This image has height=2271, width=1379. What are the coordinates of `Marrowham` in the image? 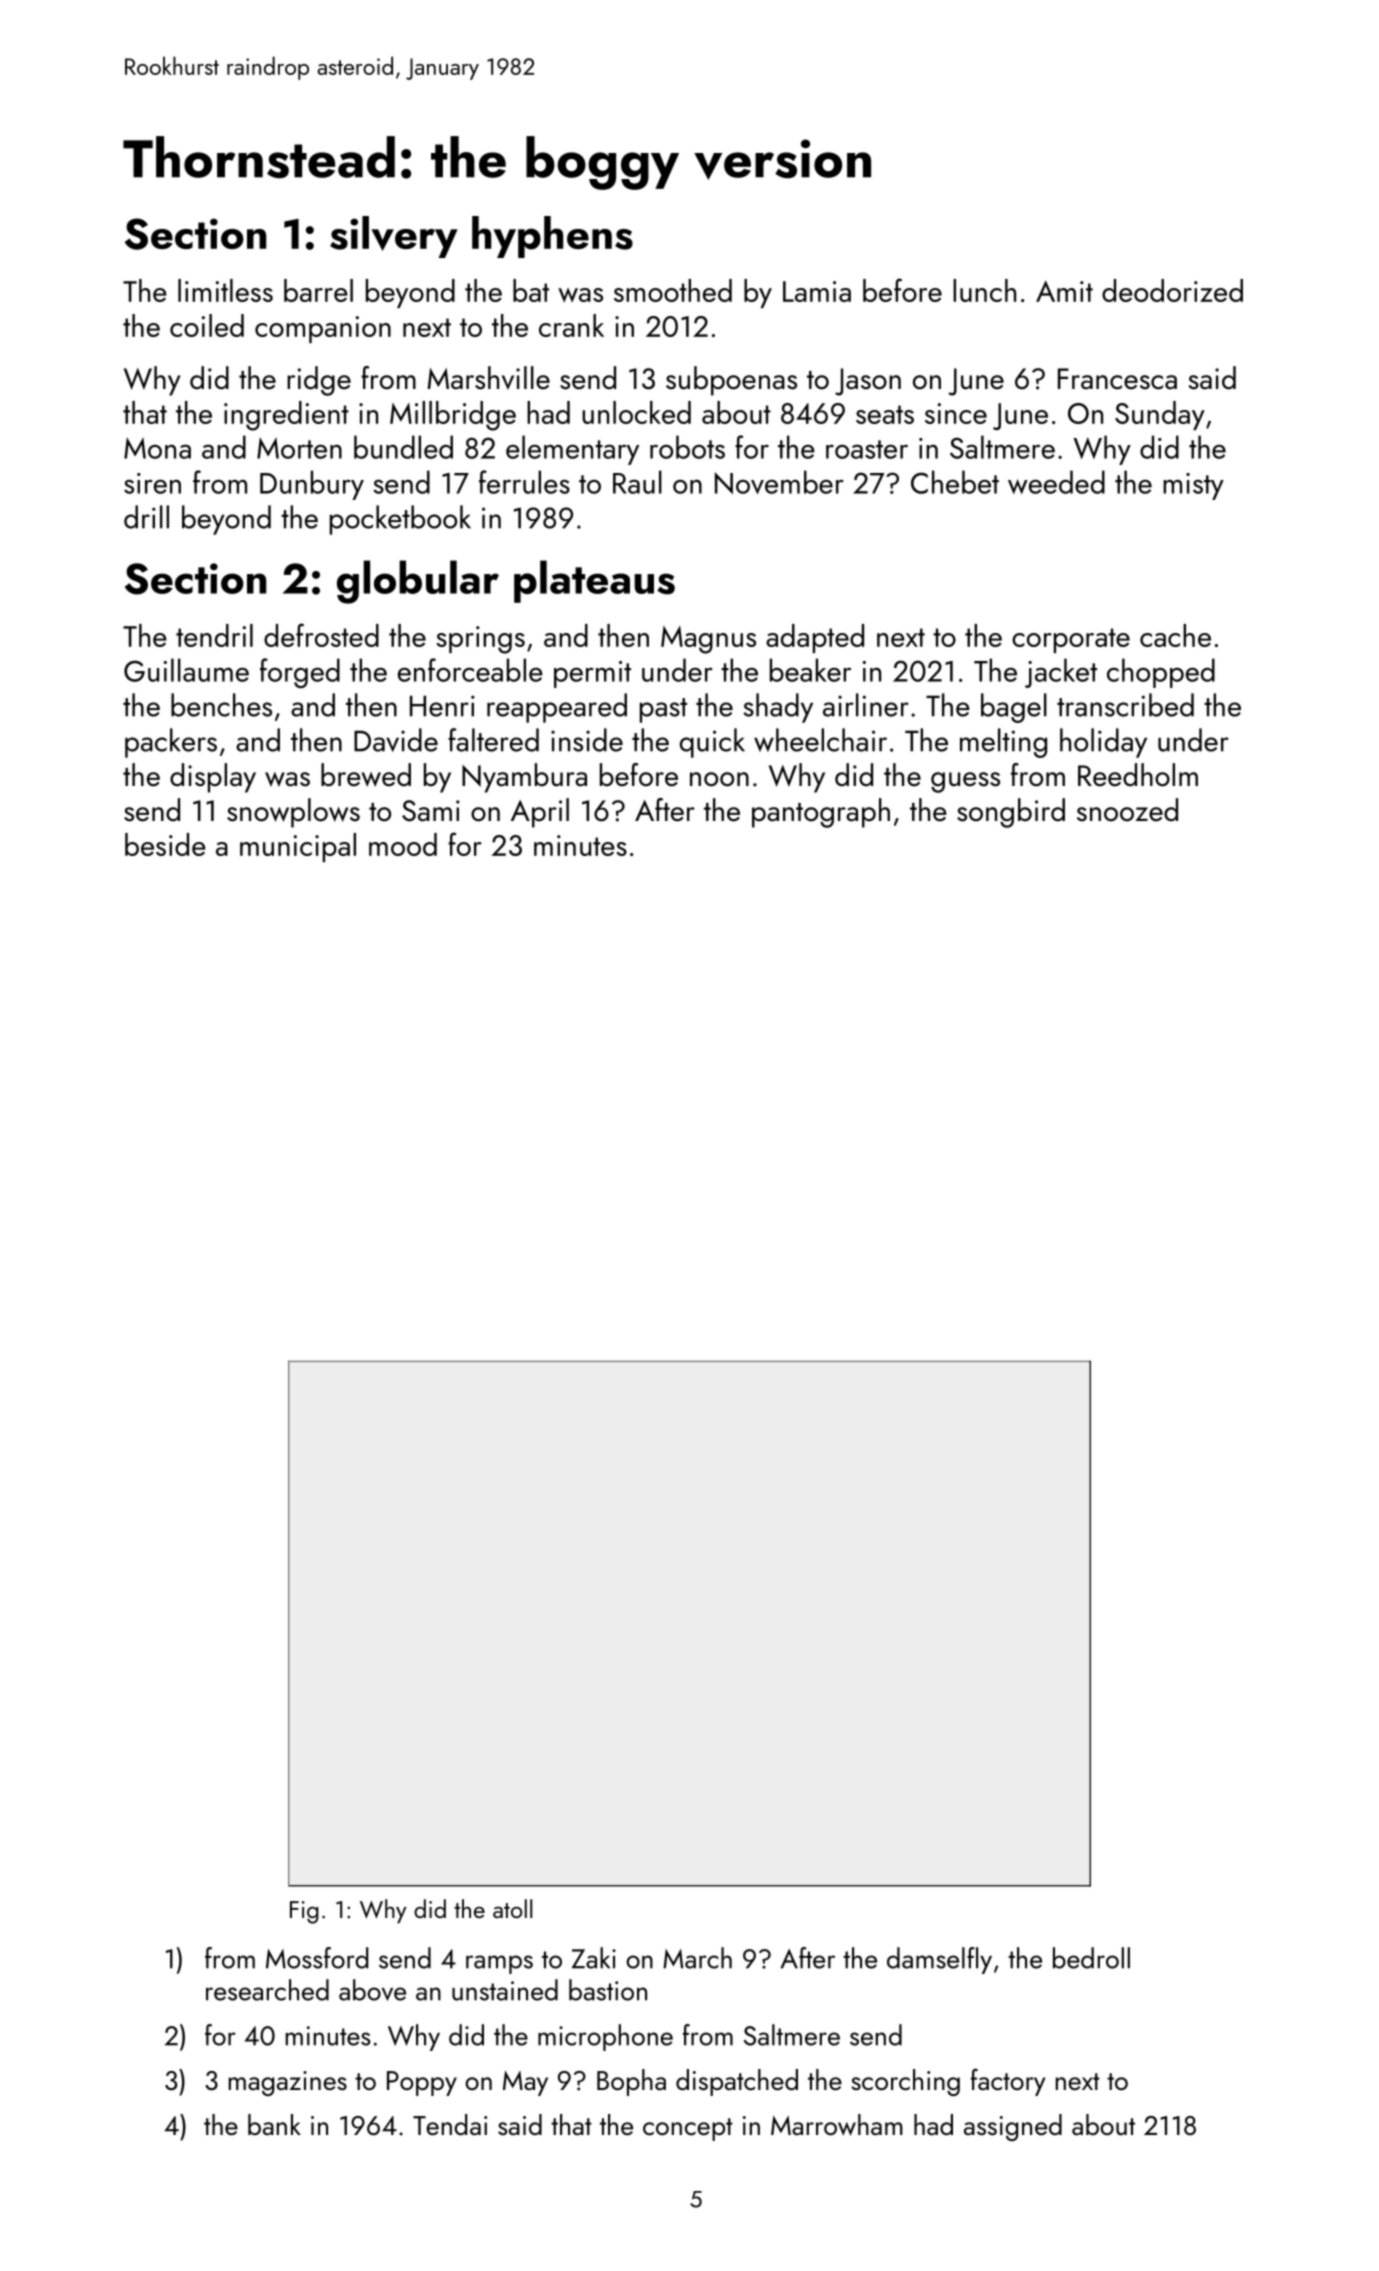 It's located at (837, 2125).
